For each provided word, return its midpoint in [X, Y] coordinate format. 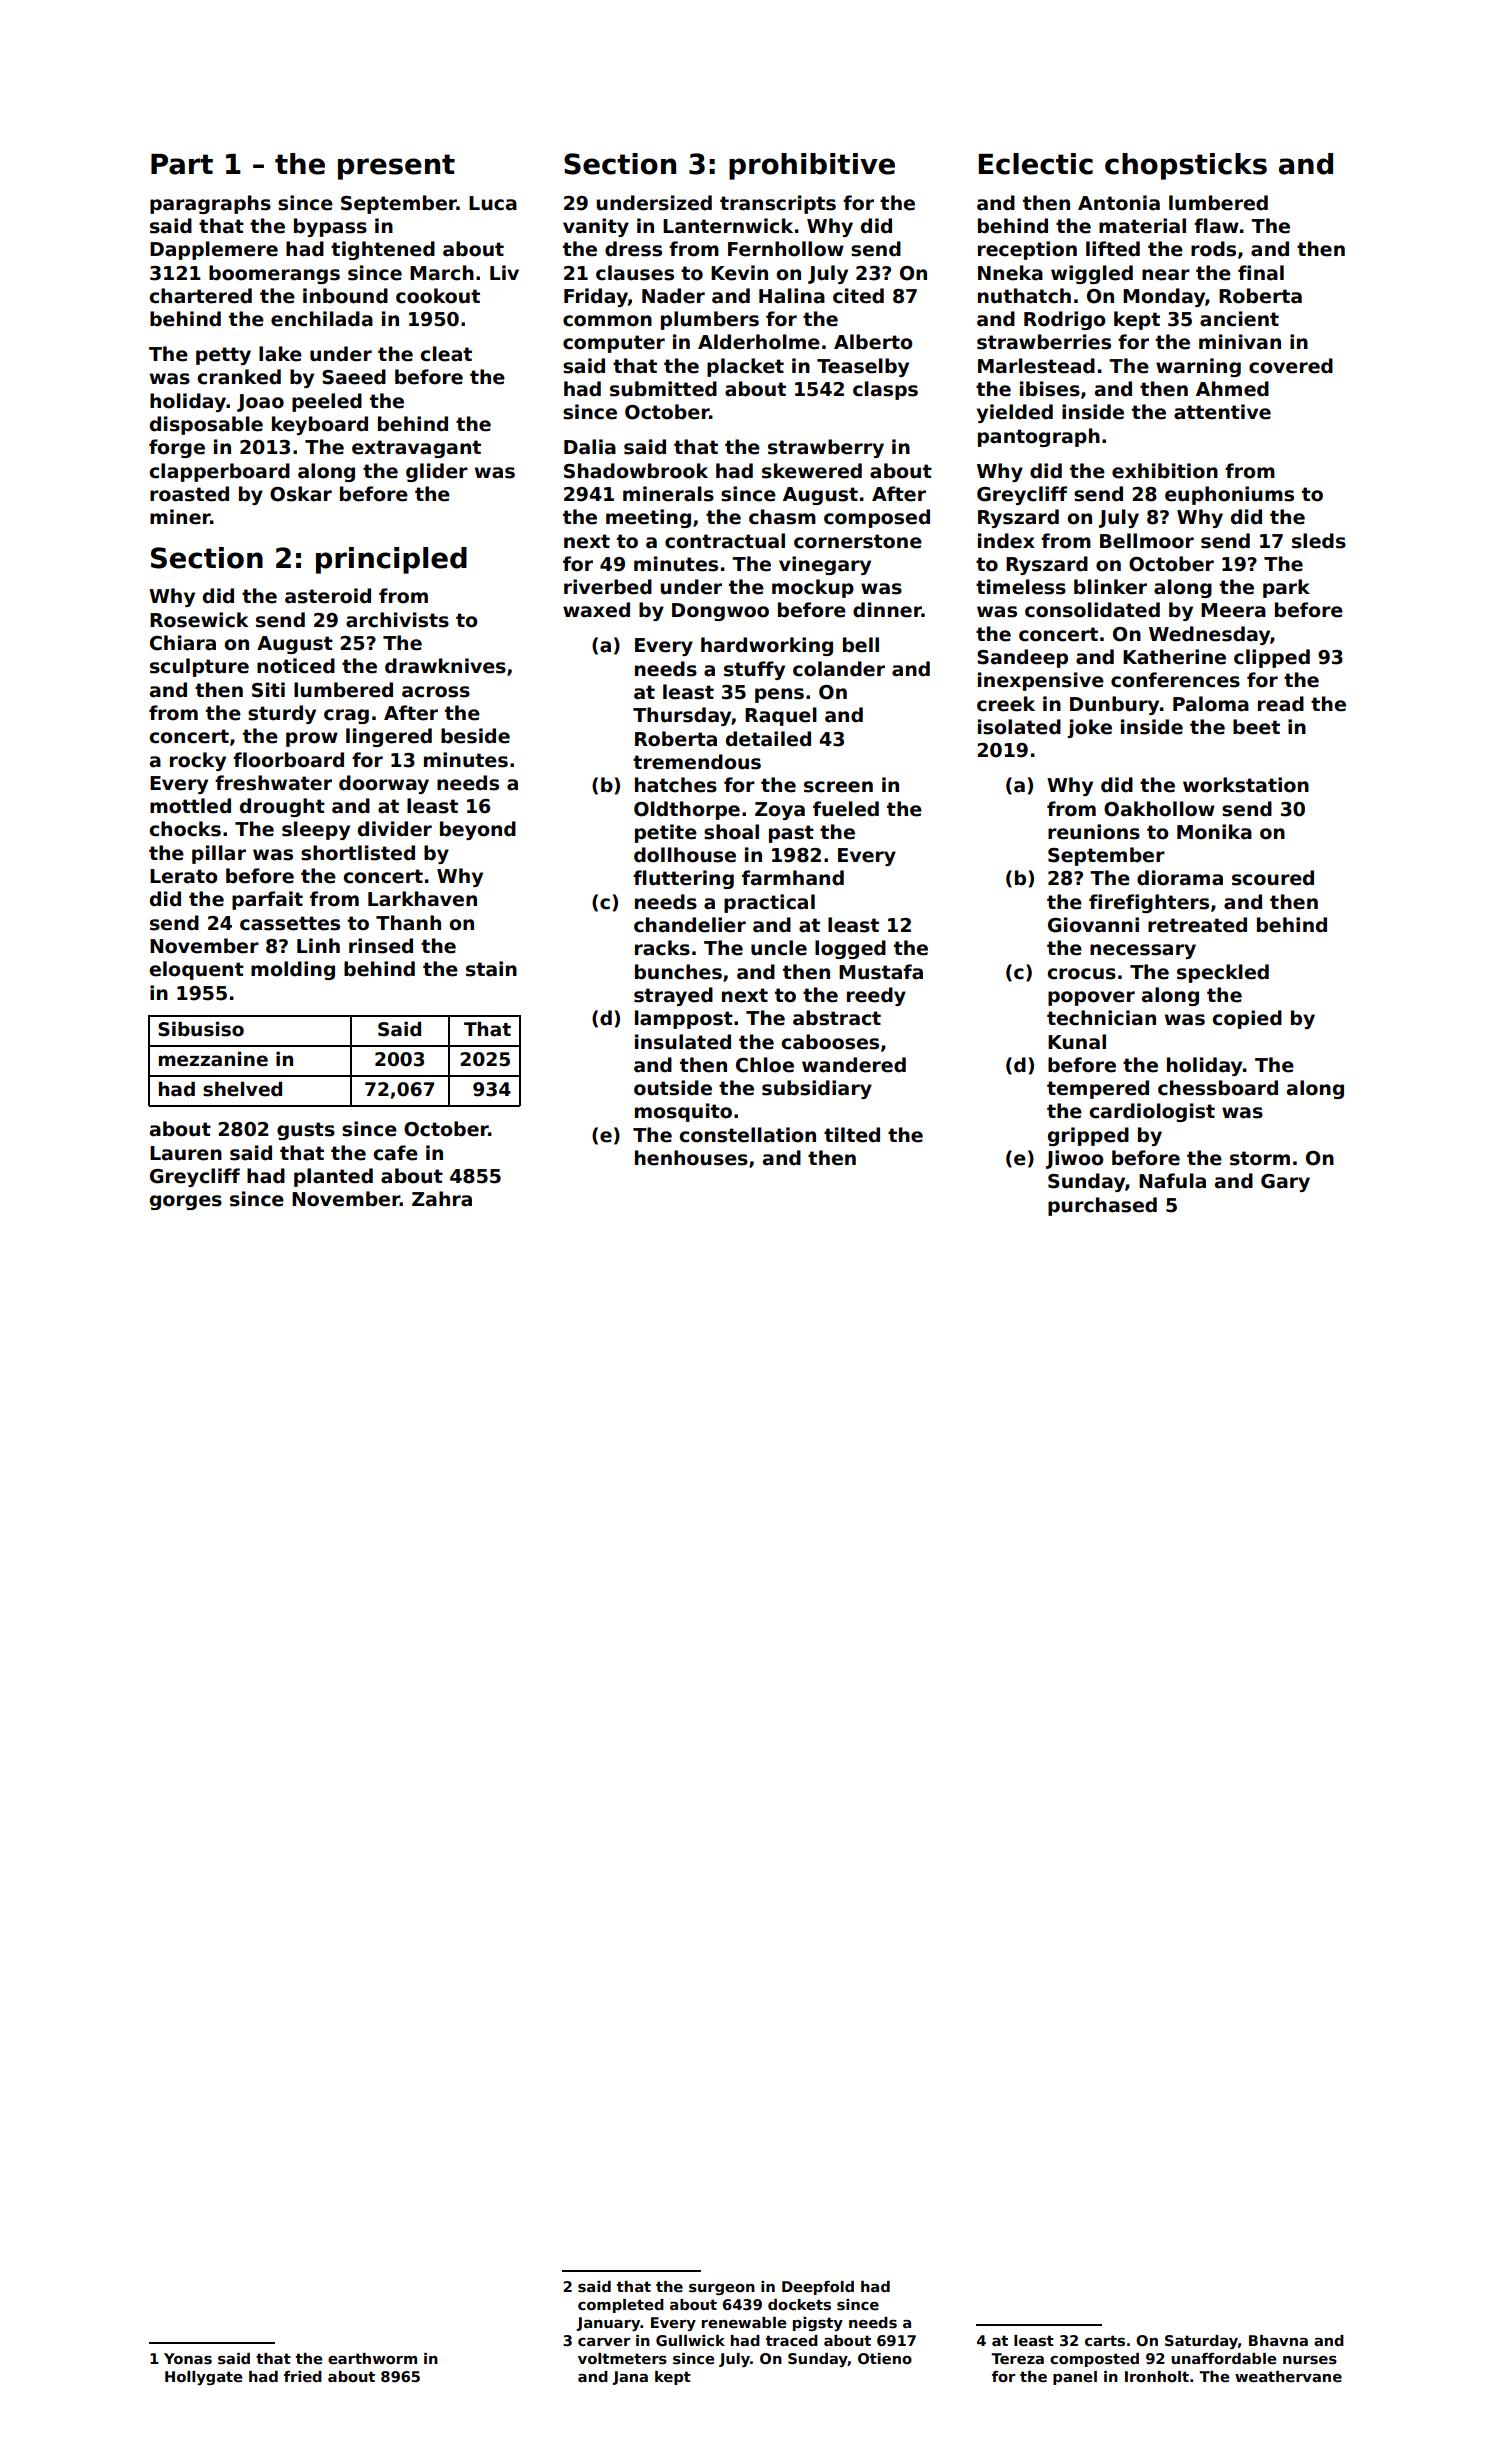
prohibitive [812, 166]
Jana [630, 2378]
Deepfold [818, 2288]
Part [182, 164]
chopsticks [1186, 166]
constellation [747, 1135]
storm [1260, 1158]
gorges [186, 1202]
